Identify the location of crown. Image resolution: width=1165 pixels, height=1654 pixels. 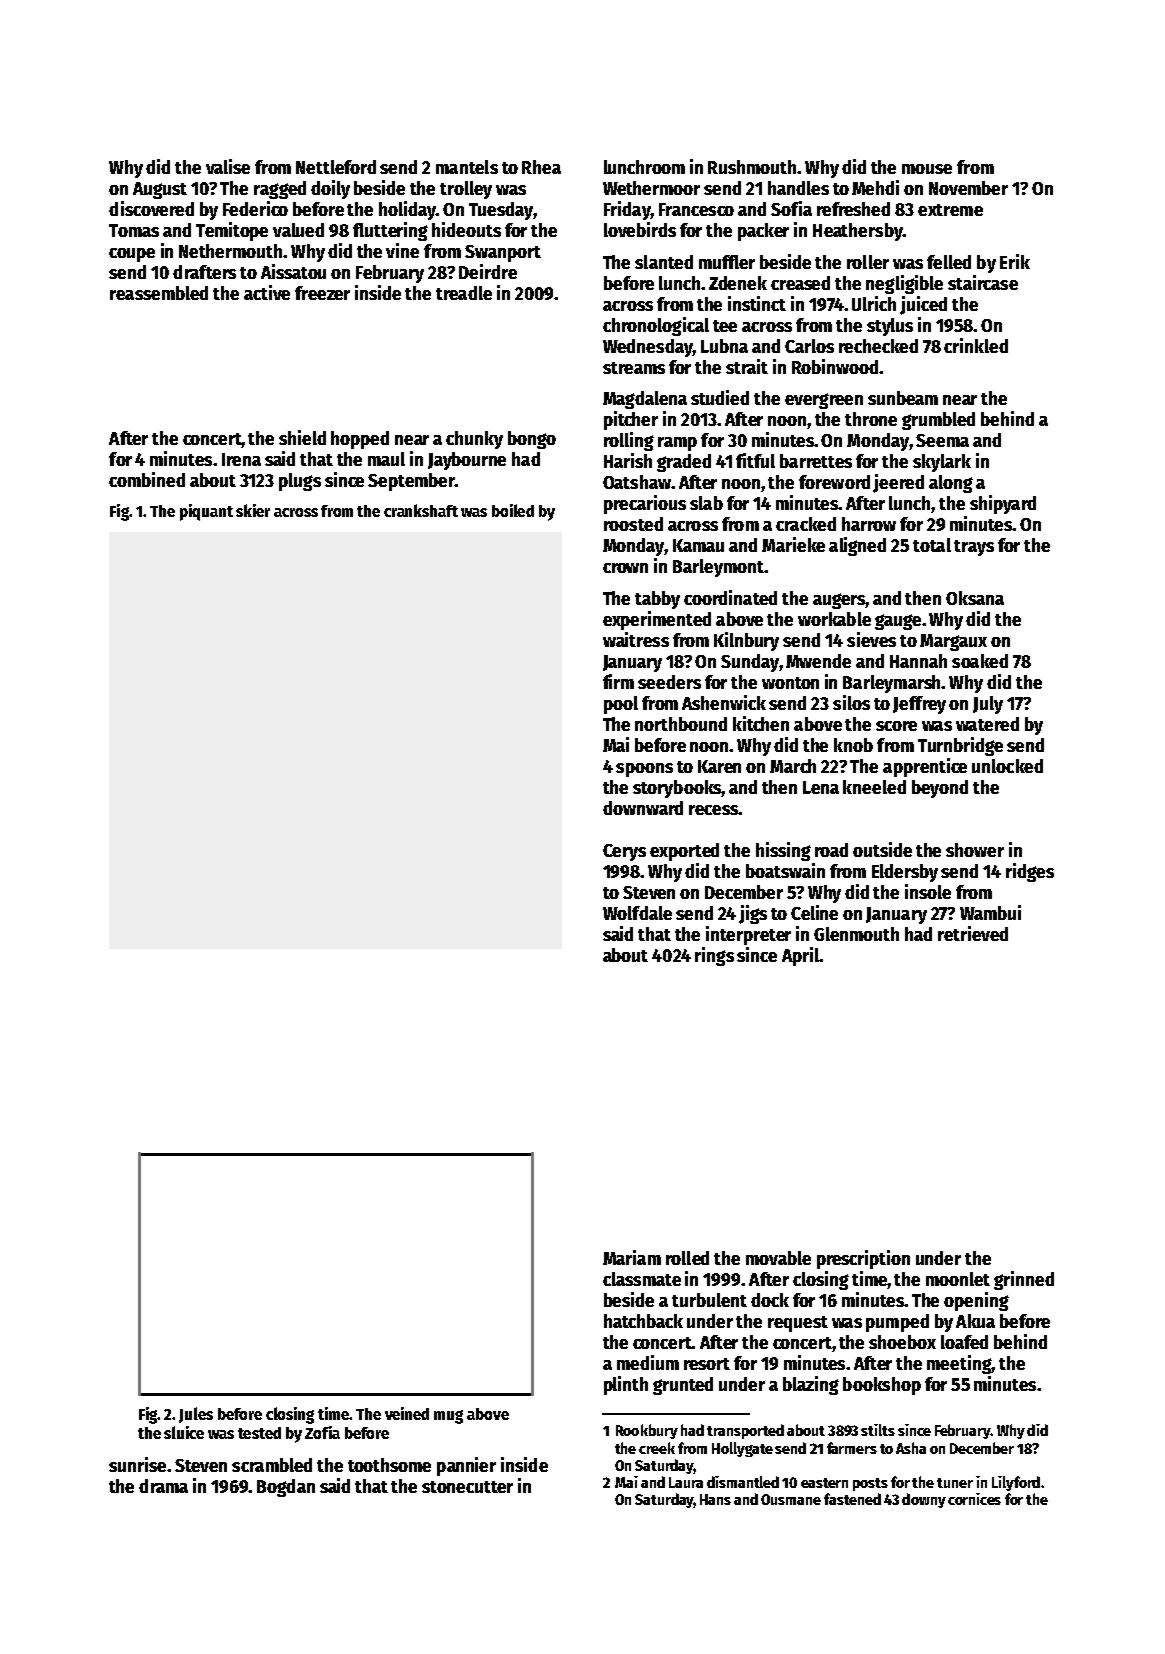
(625, 568).
